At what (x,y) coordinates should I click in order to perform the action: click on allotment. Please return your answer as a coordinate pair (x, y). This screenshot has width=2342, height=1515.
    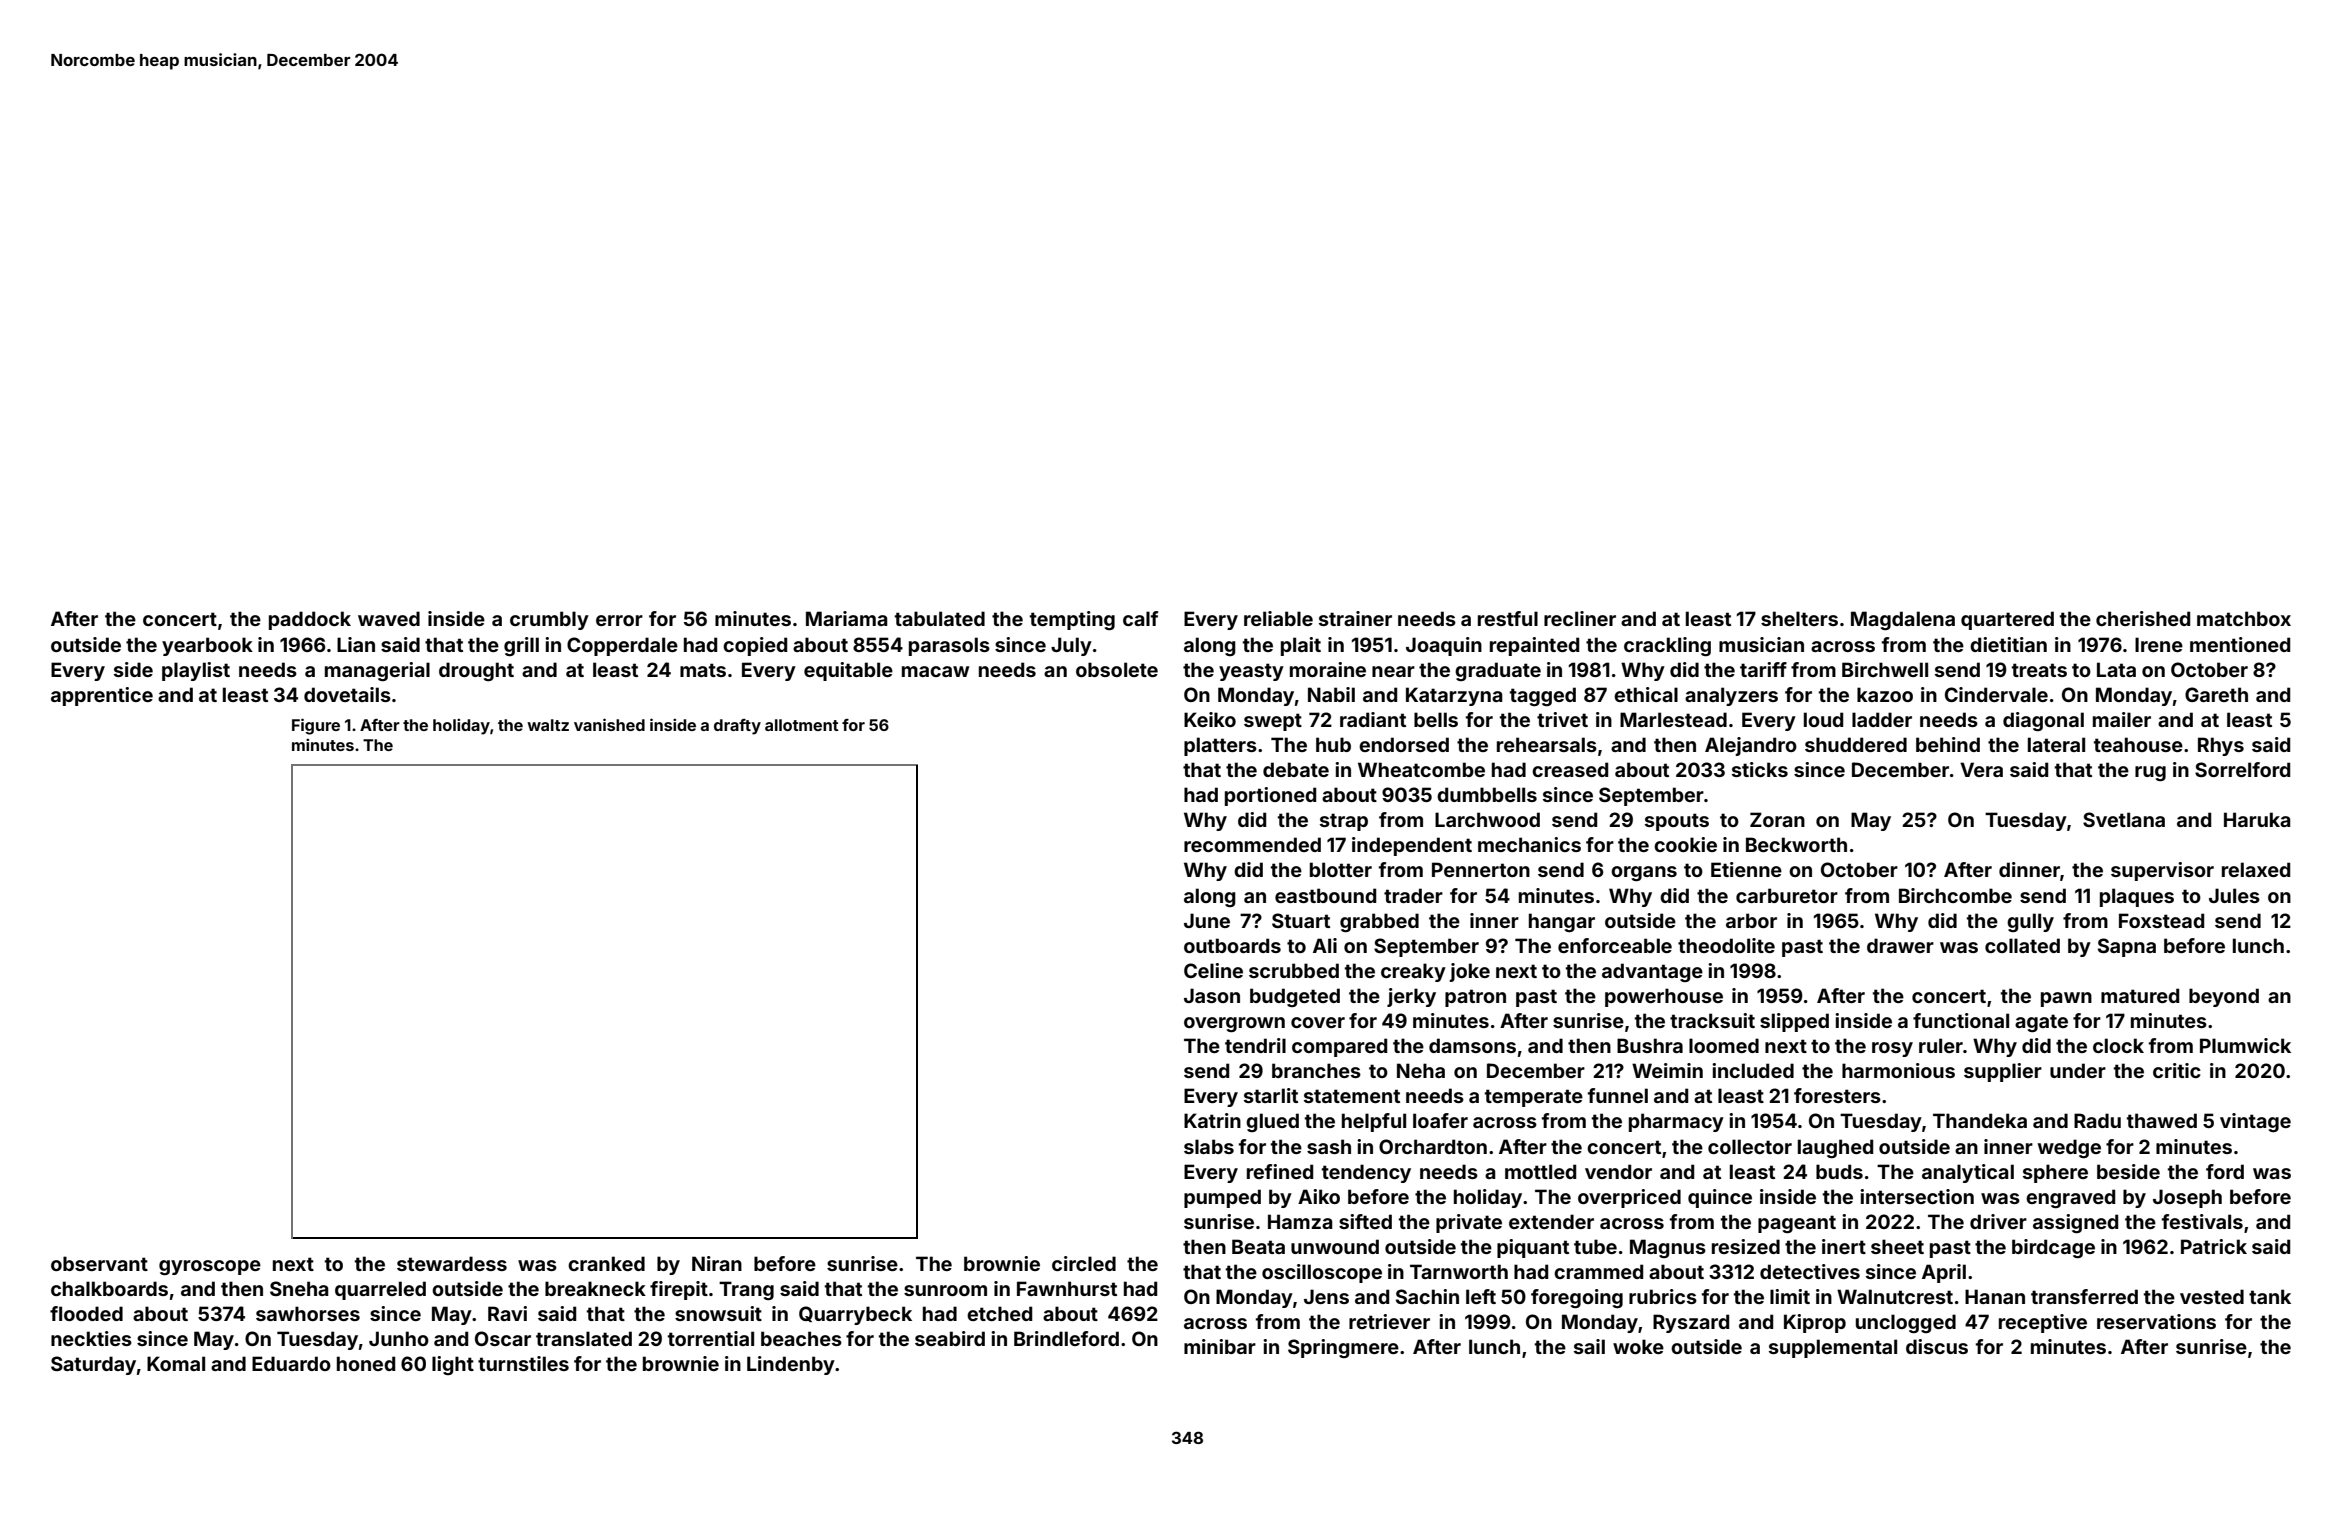
    Looking at the image, I should click on (802, 725).
